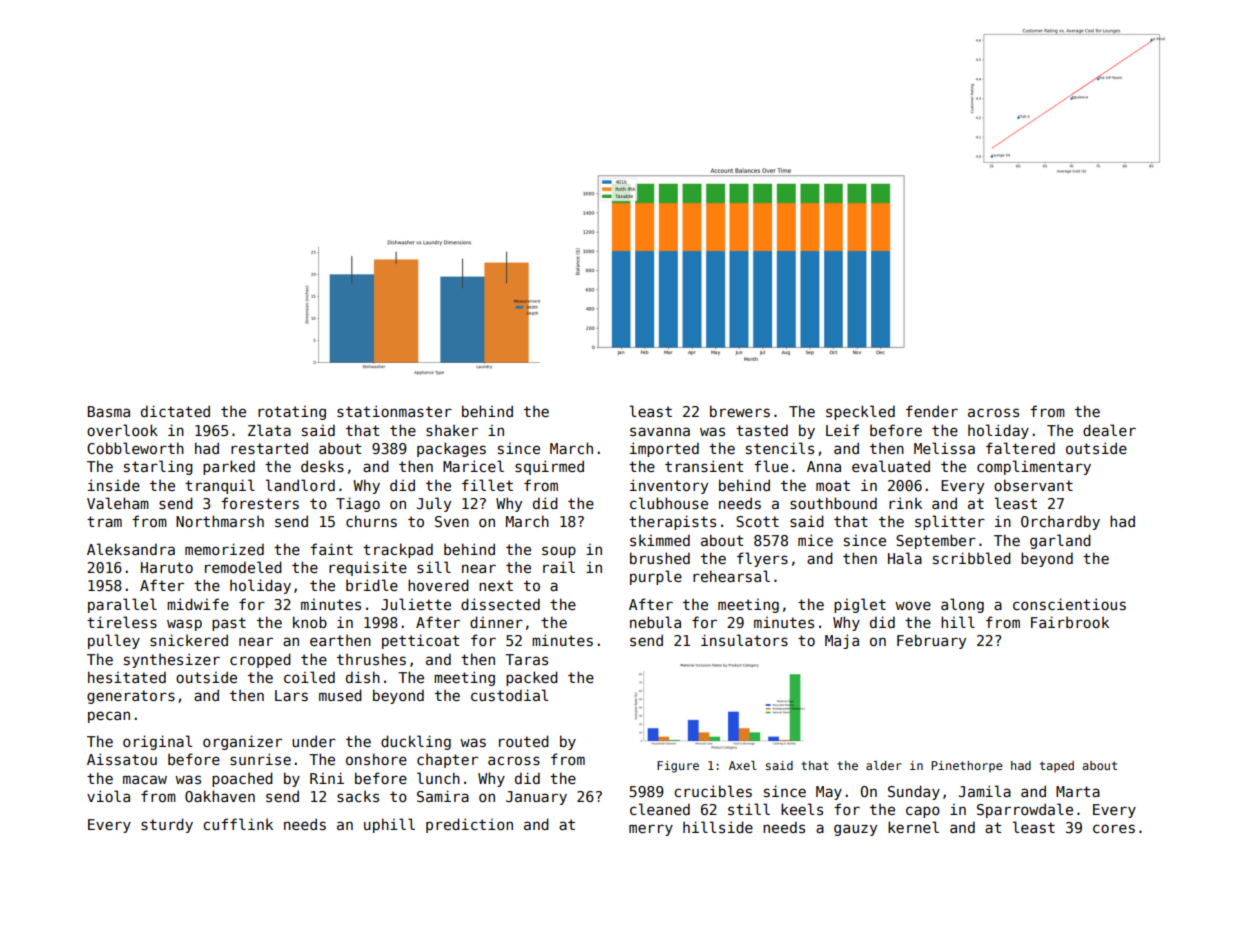  What do you see at coordinates (131, 549) in the image?
I see `Aleksandra` at bounding box center [131, 549].
